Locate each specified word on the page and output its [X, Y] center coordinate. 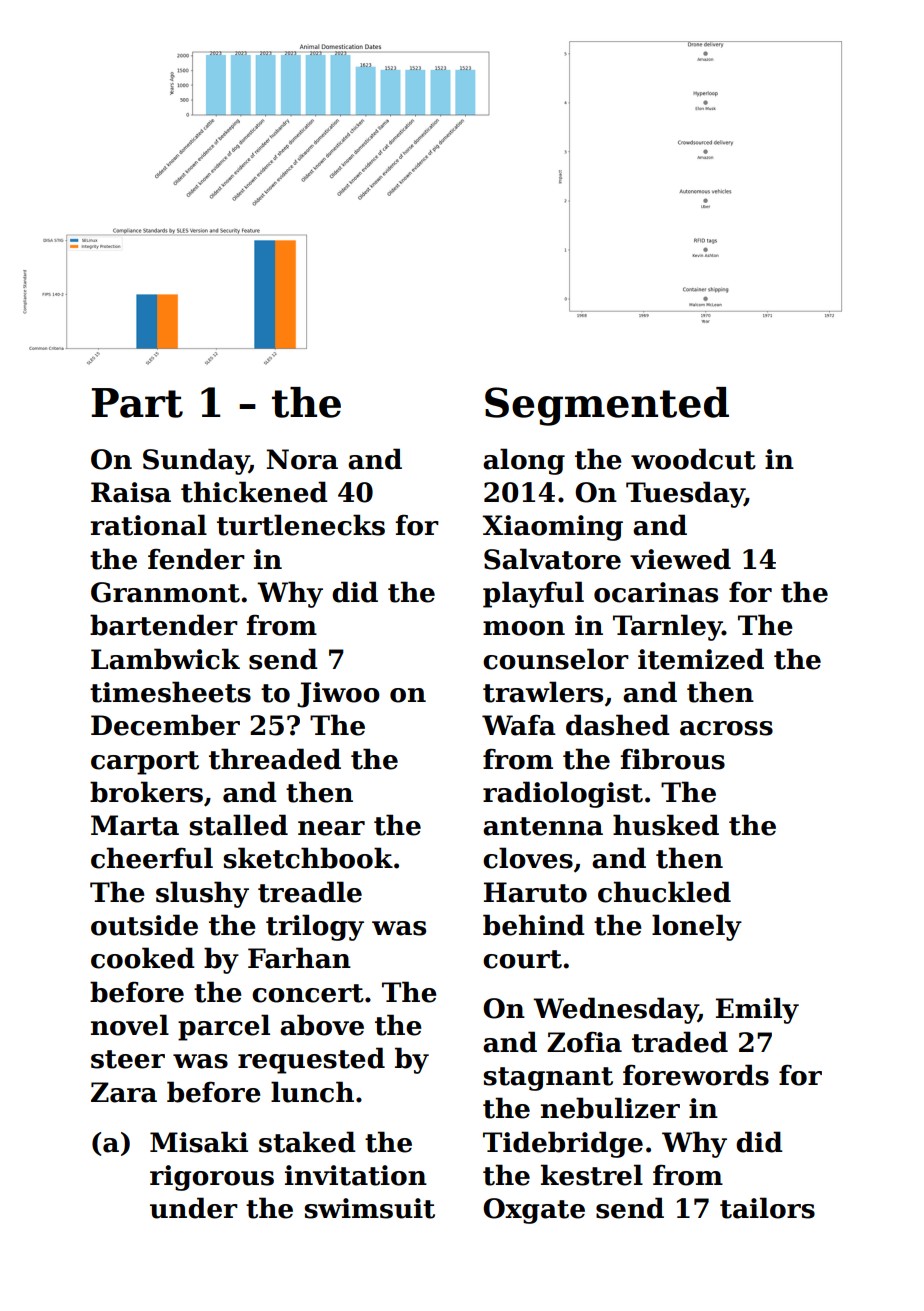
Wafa [519, 725]
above [322, 1025]
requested [311, 1060]
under [194, 1208]
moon [524, 628]
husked [666, 825]
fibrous [672, 759]
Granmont [165, 592]
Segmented [607, 406]
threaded [275, 759]
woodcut [693, 459]
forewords [696, 1075]
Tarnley [667, 627]
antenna [543, 826]
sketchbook [308, 858]
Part [137, 403]
